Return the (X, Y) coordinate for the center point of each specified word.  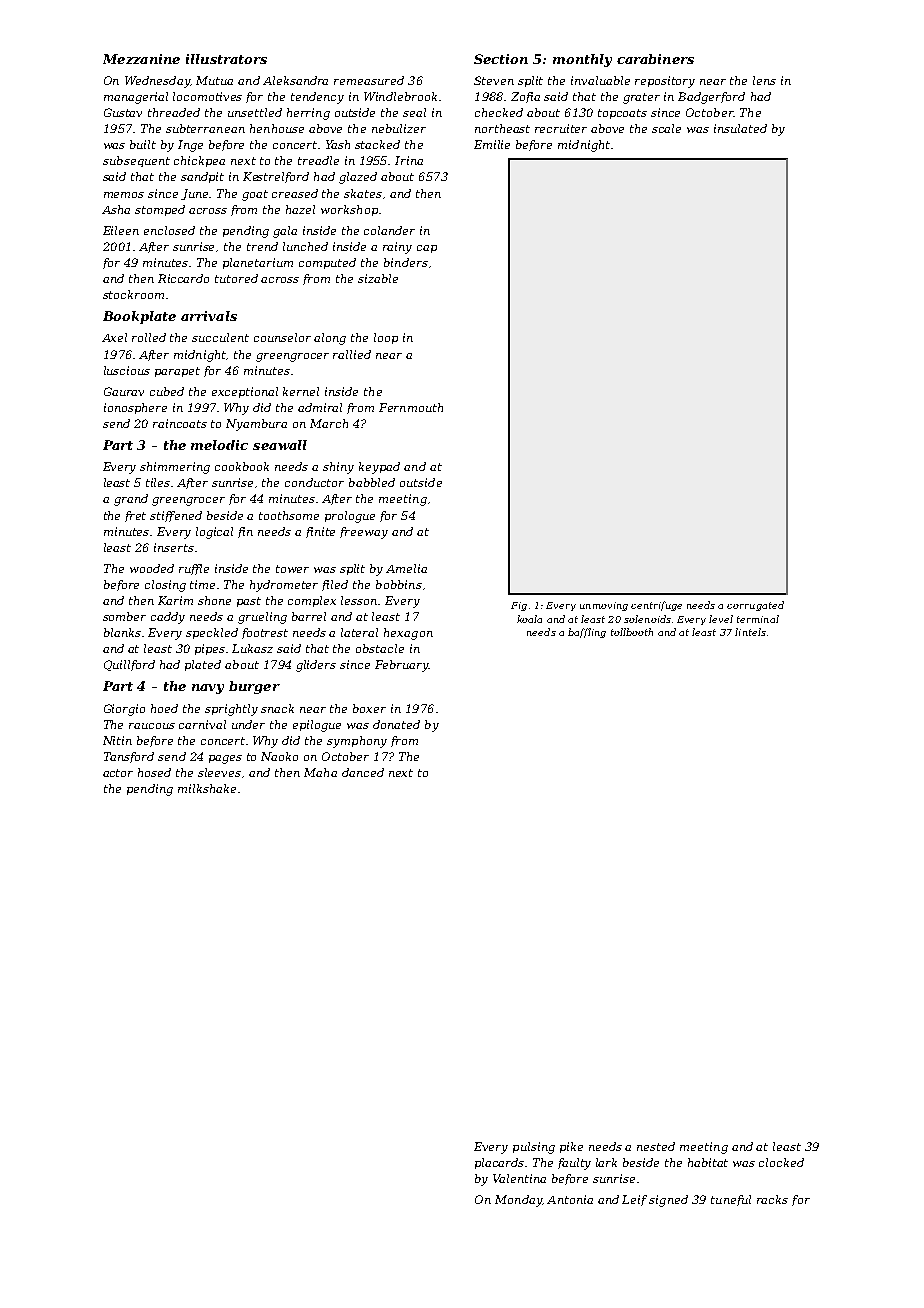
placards (499, 1163)
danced (363, 772)
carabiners (655, 59)
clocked (781, 1162)
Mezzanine (141, 59)
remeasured (369, 80)
